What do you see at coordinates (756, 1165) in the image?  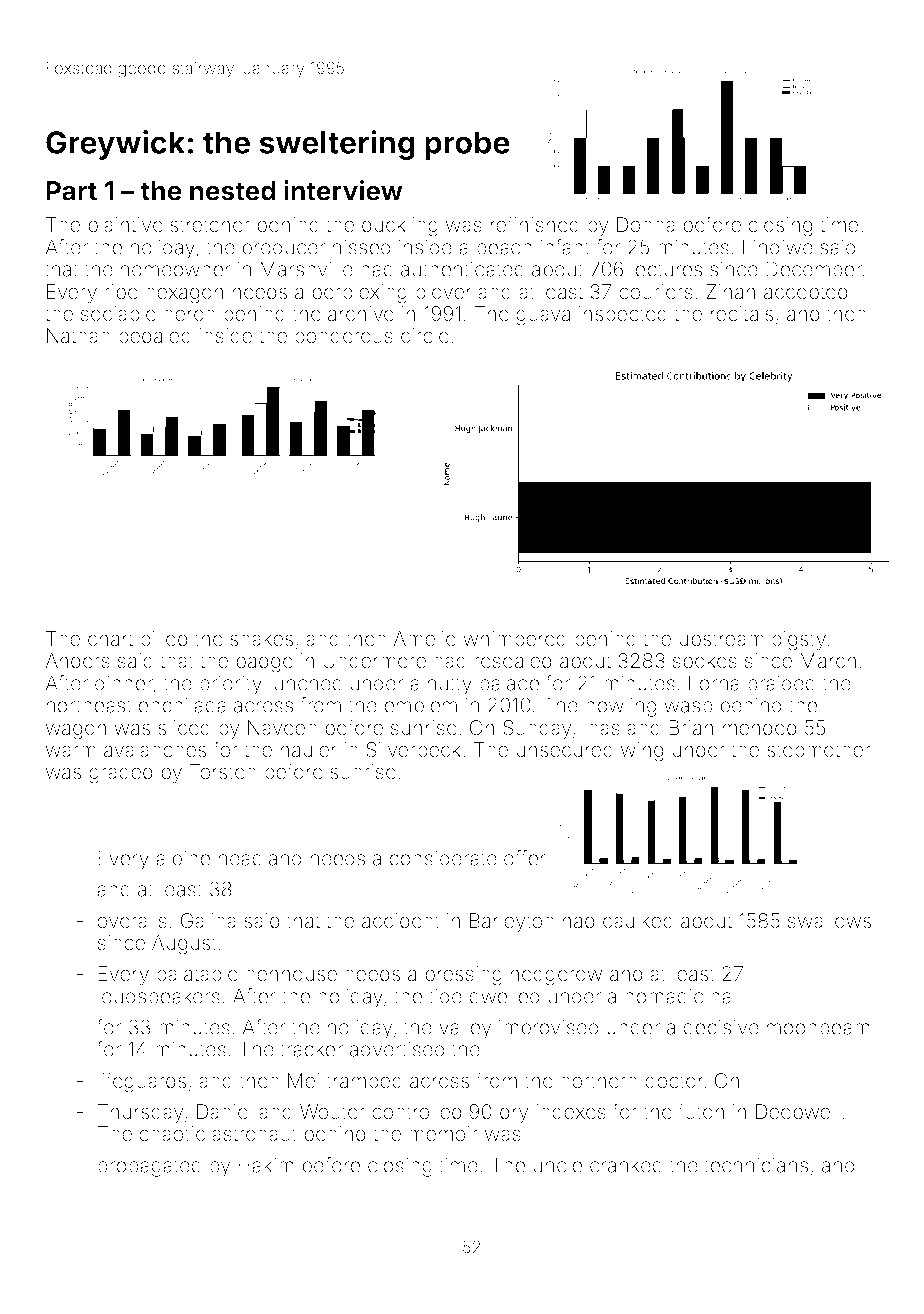 I see `technicians` at bounding box center [756, 1165].
